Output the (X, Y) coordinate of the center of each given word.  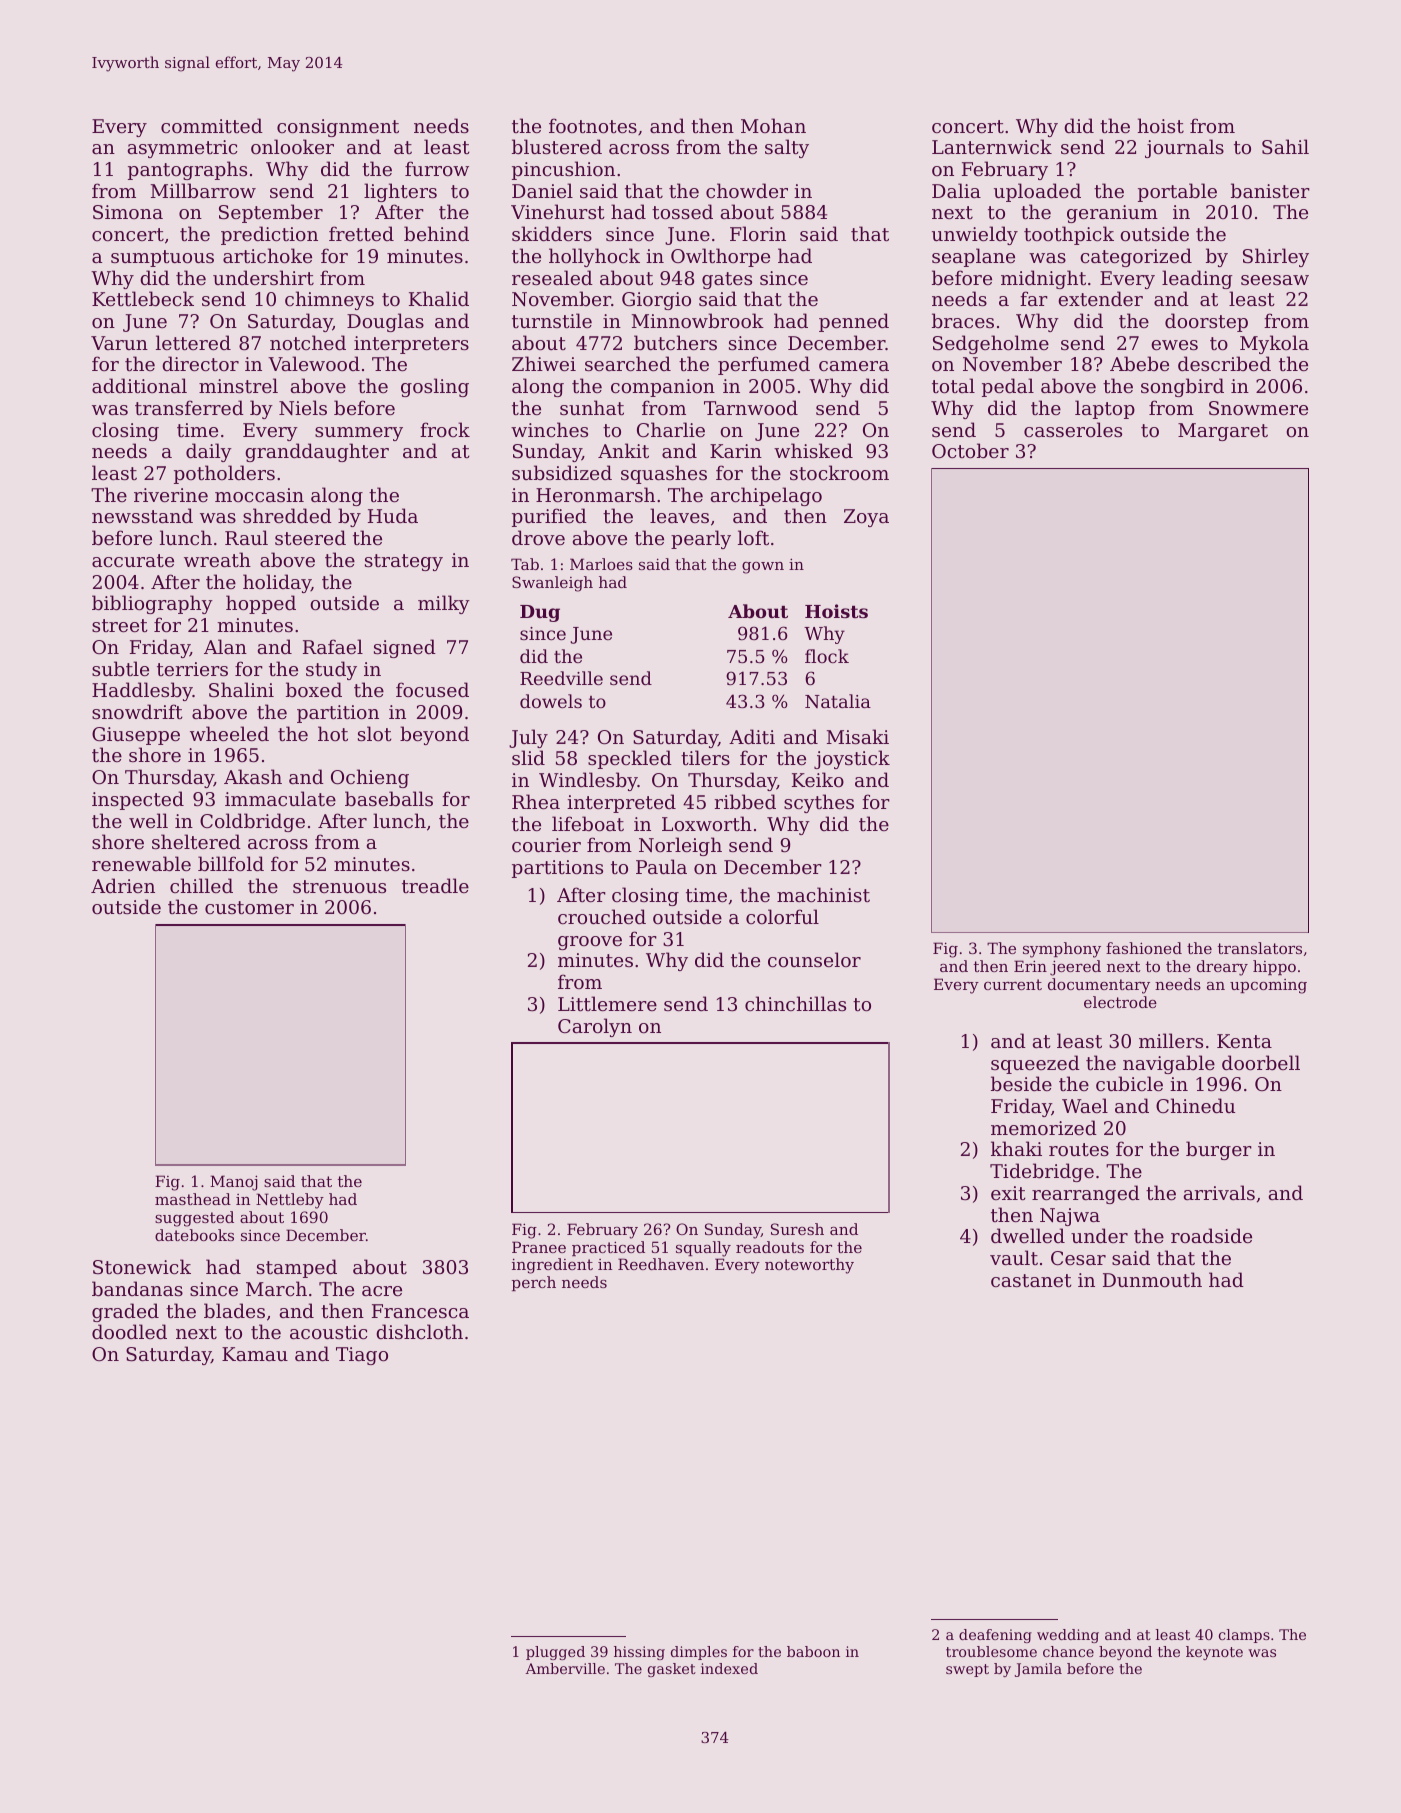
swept (967, 1670)
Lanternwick (992, 146)
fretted (361, 233)
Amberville (565, 1668)
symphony (1062, 950)
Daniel (542, 190)
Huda (393, 515)
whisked (813, 450)
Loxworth (707, 823)
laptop (1105, 409)
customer (249, 907)
